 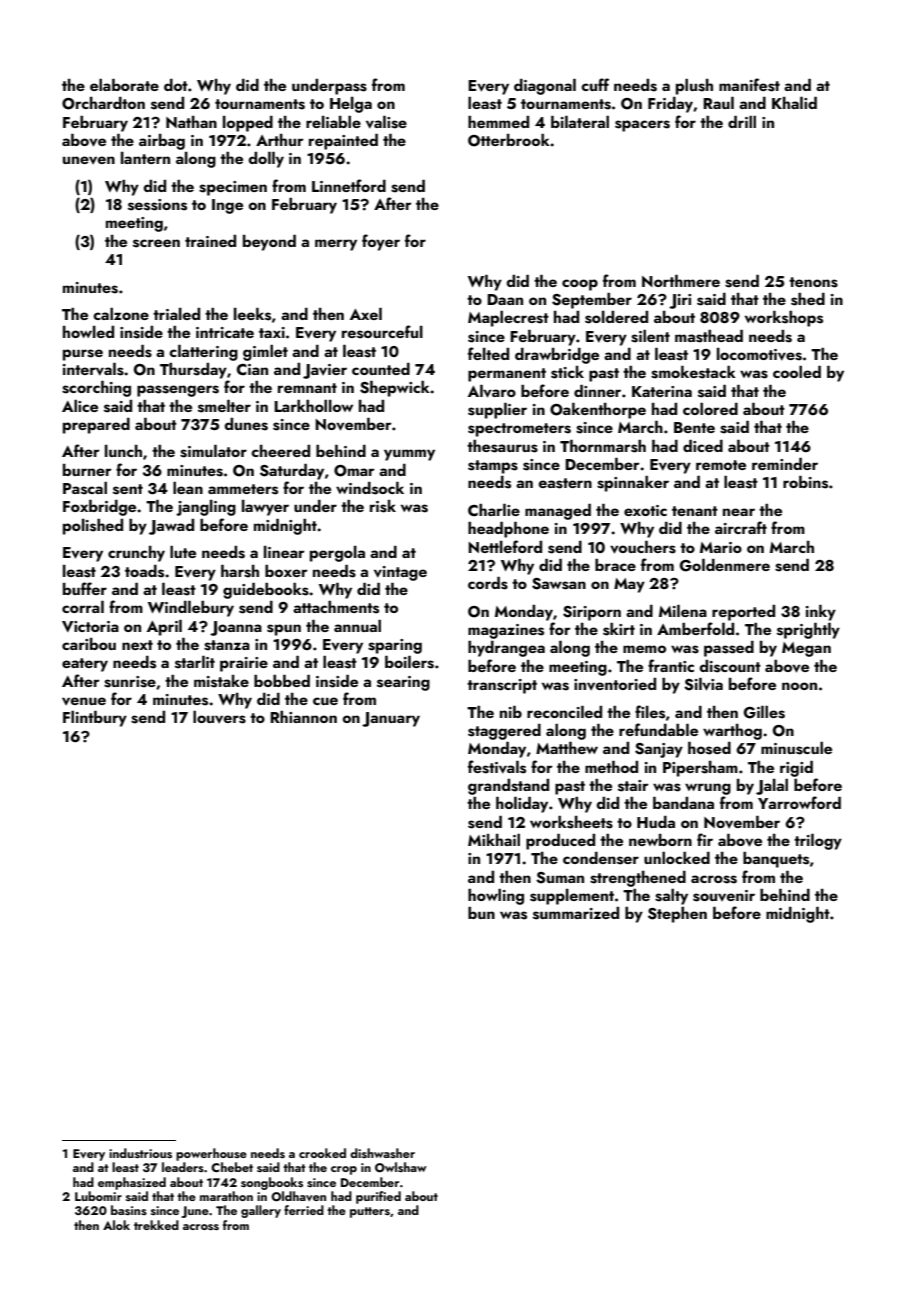 I want to click on hemmed, so click(x=498, y=122).
